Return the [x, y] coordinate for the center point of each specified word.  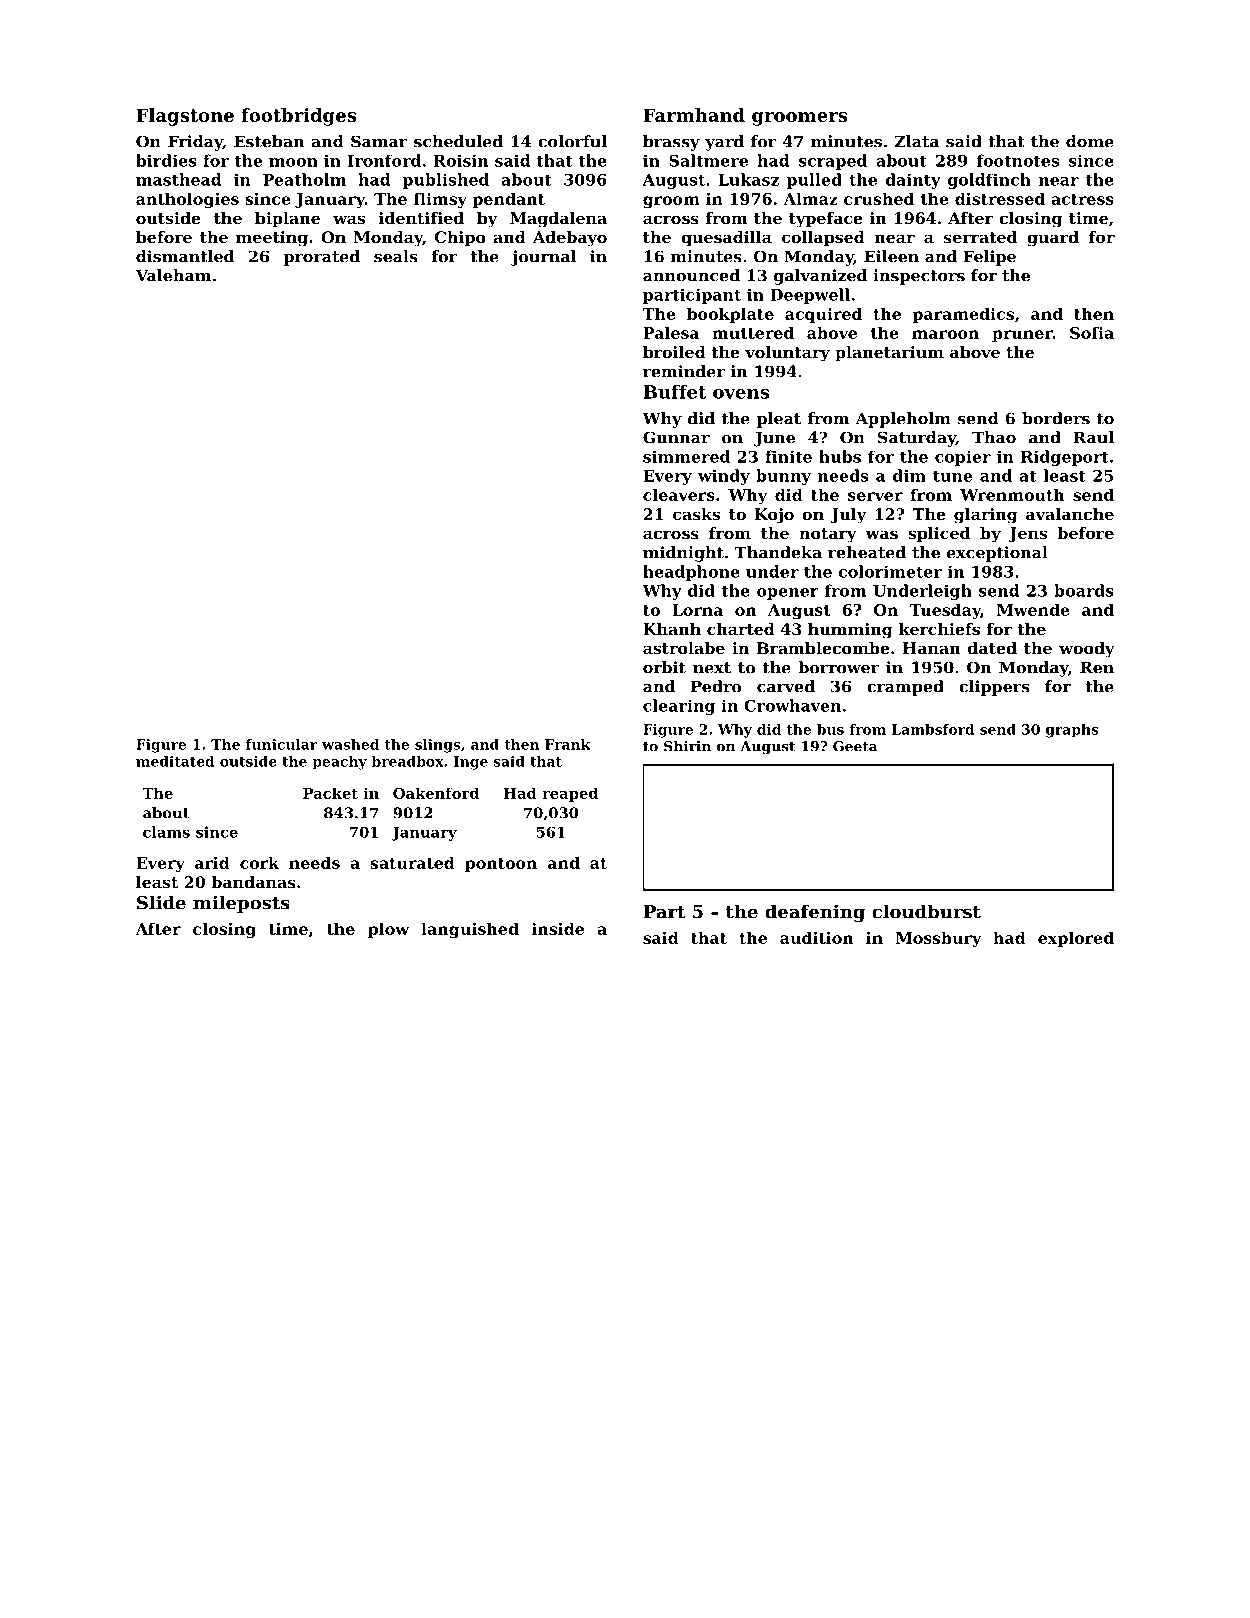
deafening [815, 913]
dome [1090, 141]
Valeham [173, 275]
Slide [161, 902]
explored [1076, 939]
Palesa [671, 332]
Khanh [672, 629]
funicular [281, 744]
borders [1056, 418]
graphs [1072, 731]
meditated [175, 761]
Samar [379, 141]
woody [1087, 650]
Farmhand [694, 115]
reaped [570, 794]
